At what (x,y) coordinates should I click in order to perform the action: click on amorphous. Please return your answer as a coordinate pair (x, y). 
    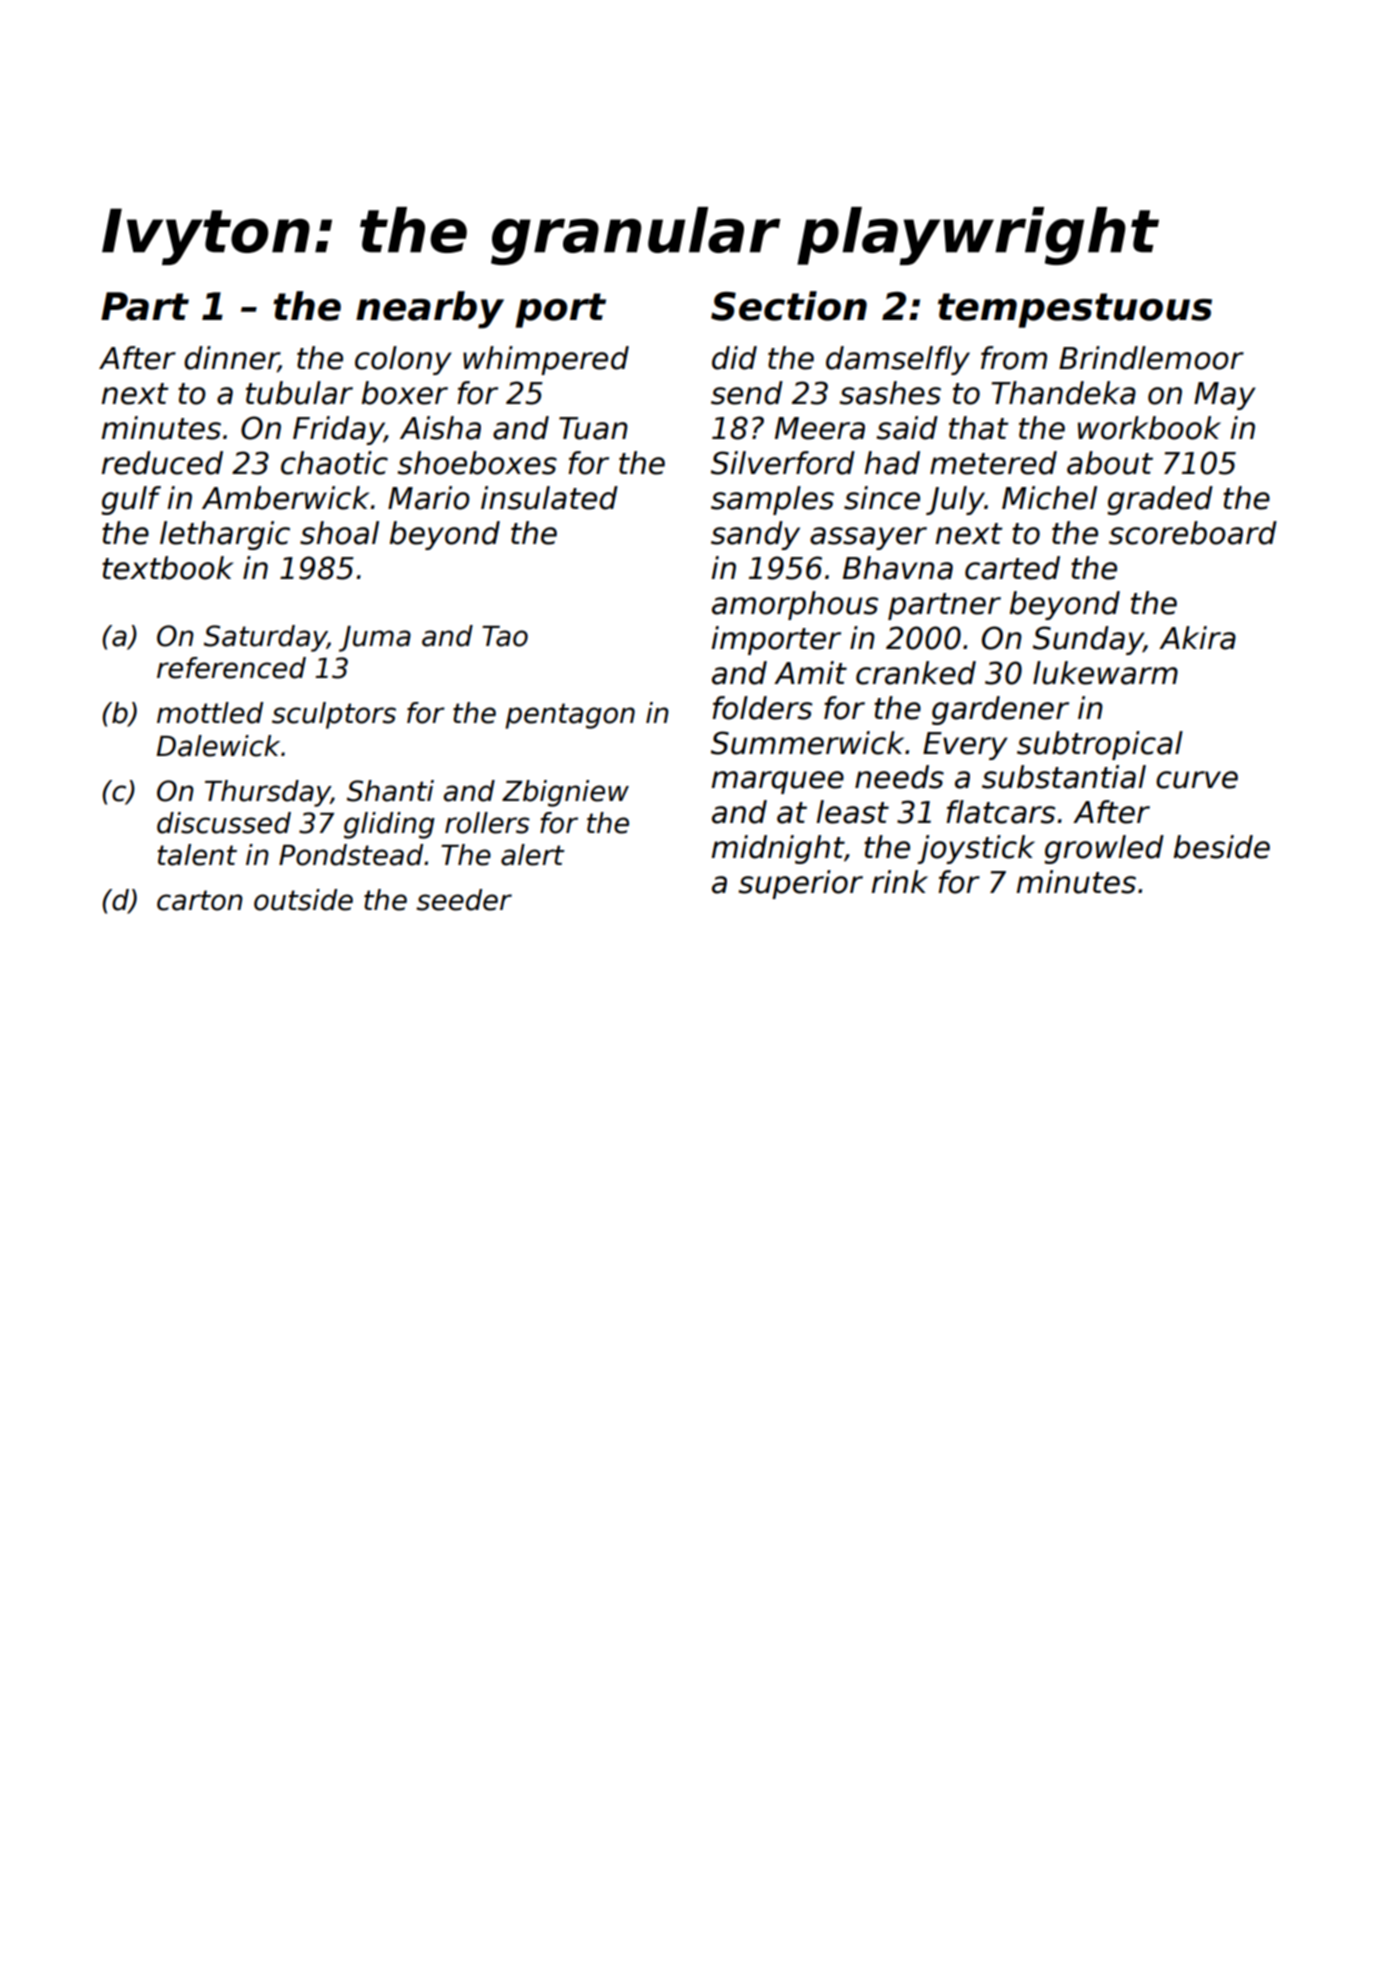
    Looking at the image, I should click on (795, 605).
